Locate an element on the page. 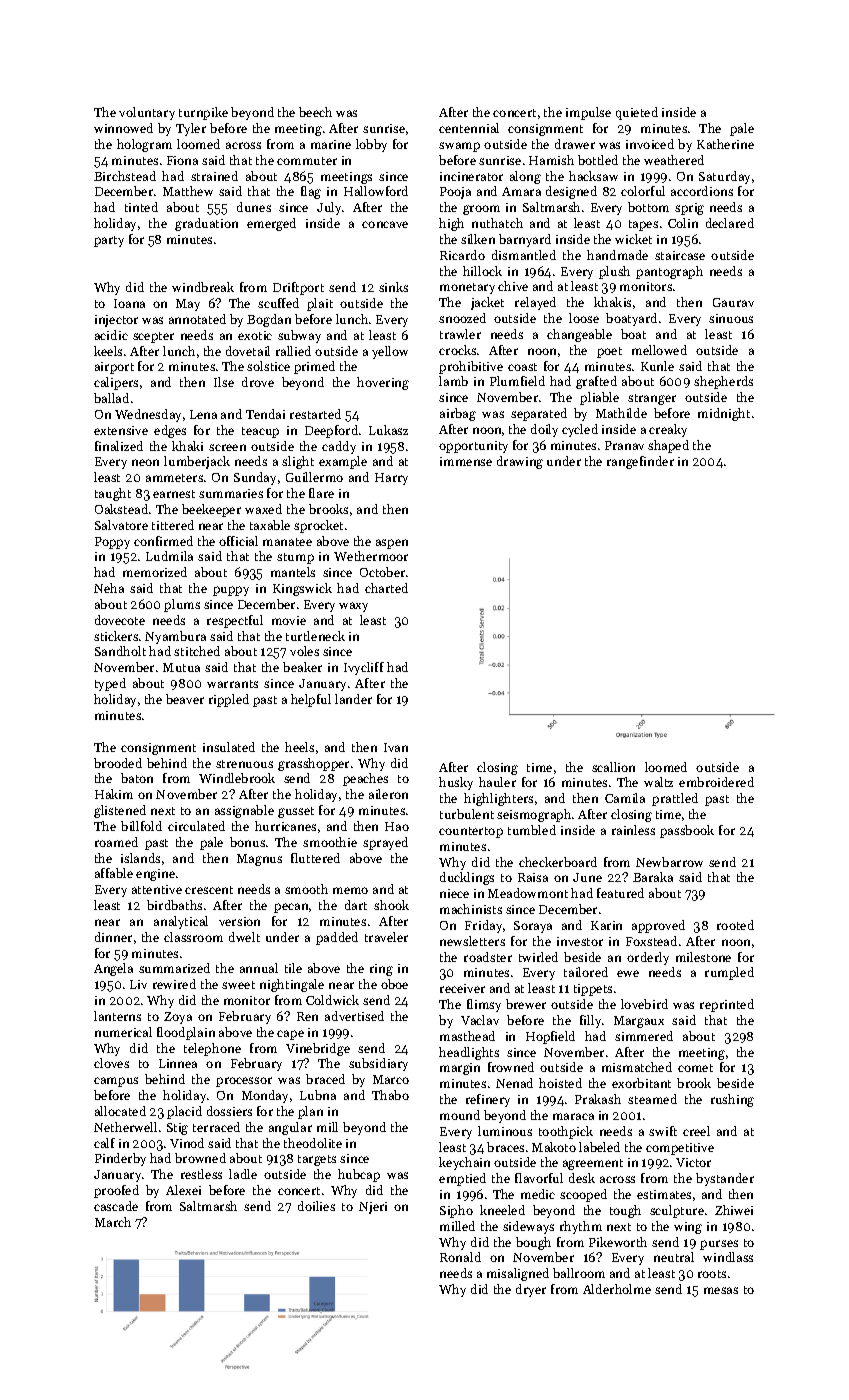  quieted is located at coordinates (637, 113).
